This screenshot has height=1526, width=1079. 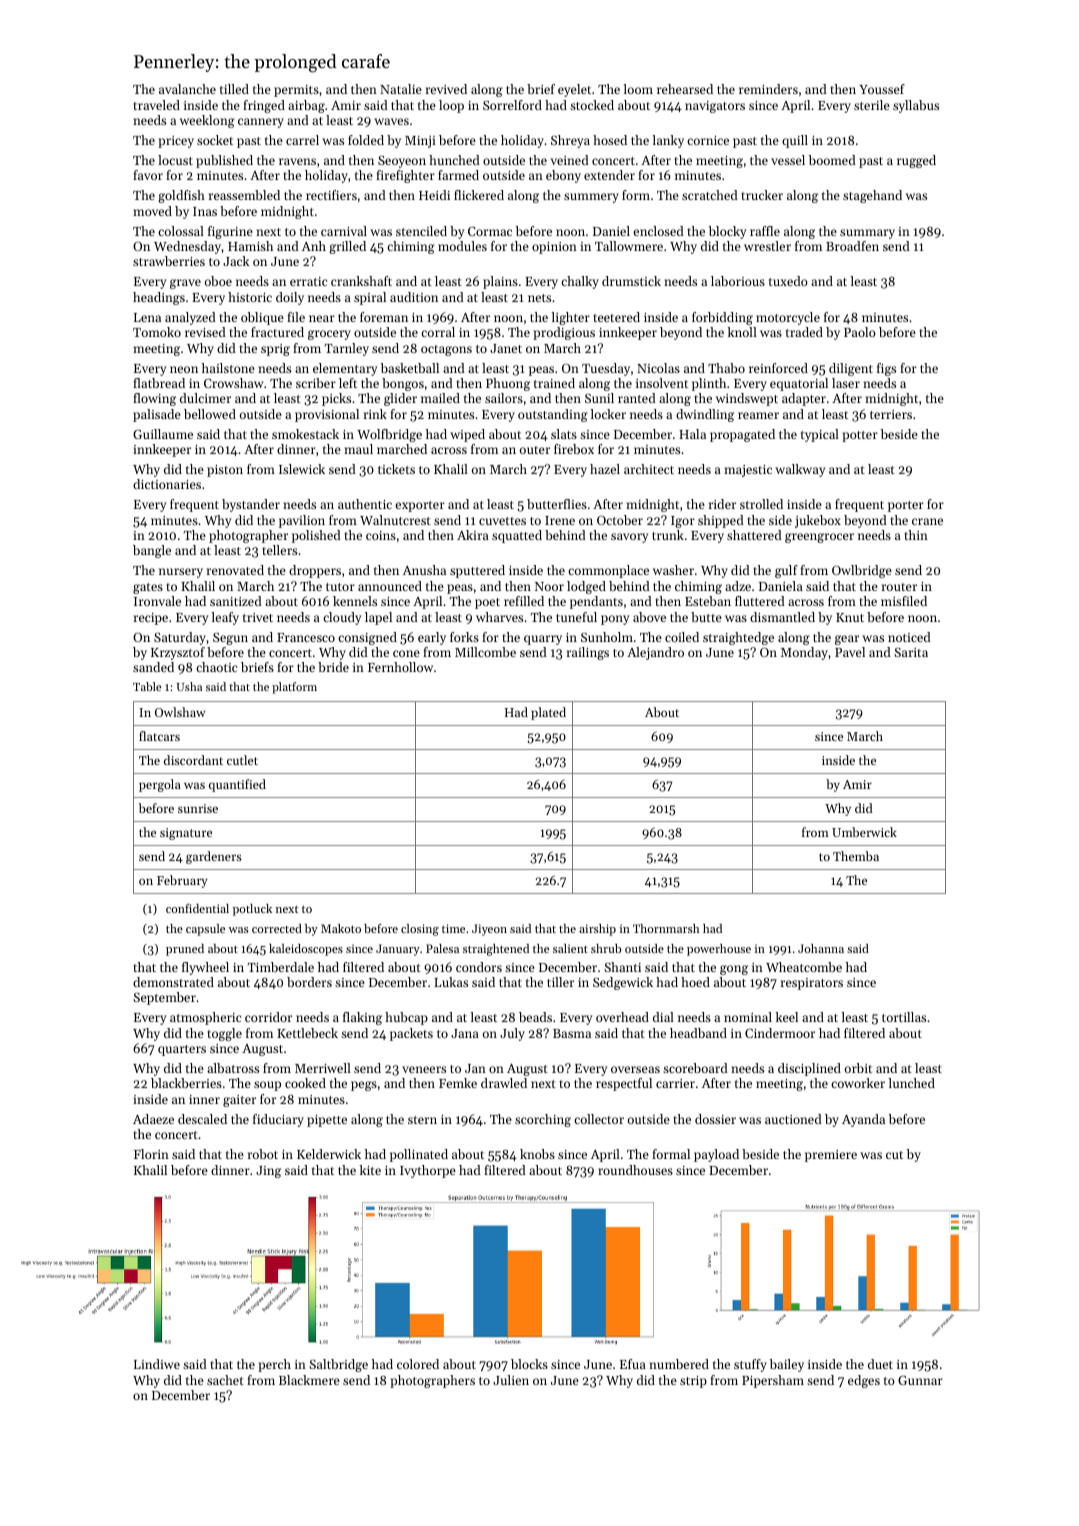 I want to click on loom, so click(x=638, y=89).
